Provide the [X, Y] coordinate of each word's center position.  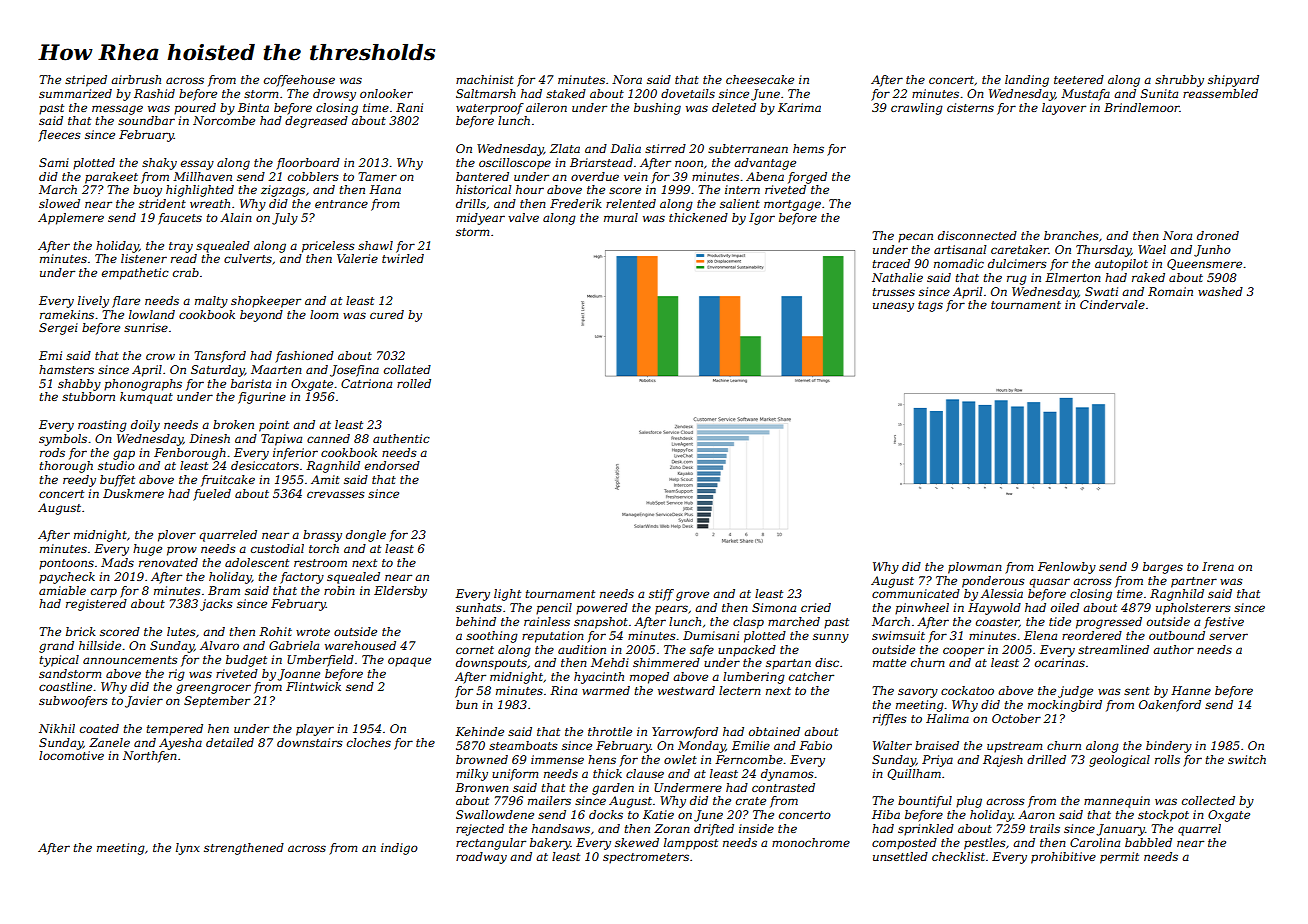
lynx [188, 849]
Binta [253, 107]
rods [52, 452]
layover [1064, 109]
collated [407, 369]
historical [484, 189]
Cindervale [1112, 304]
